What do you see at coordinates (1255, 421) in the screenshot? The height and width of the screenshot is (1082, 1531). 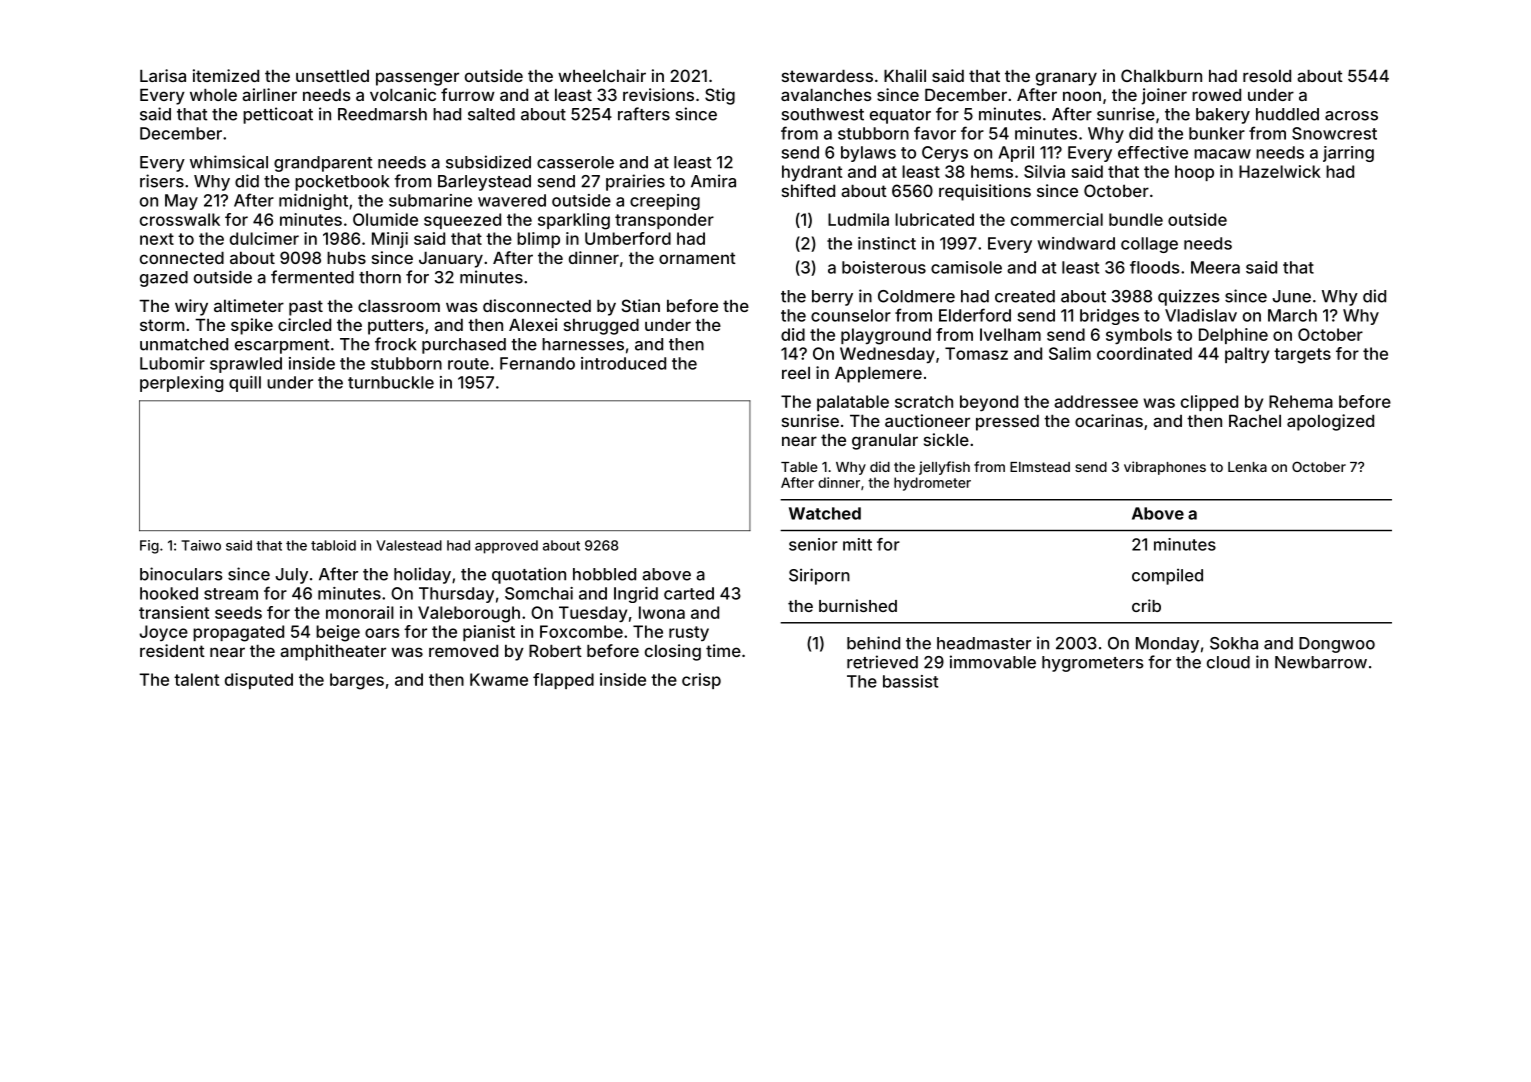 I see `Rachel` at bounding box center [1255, 421].
